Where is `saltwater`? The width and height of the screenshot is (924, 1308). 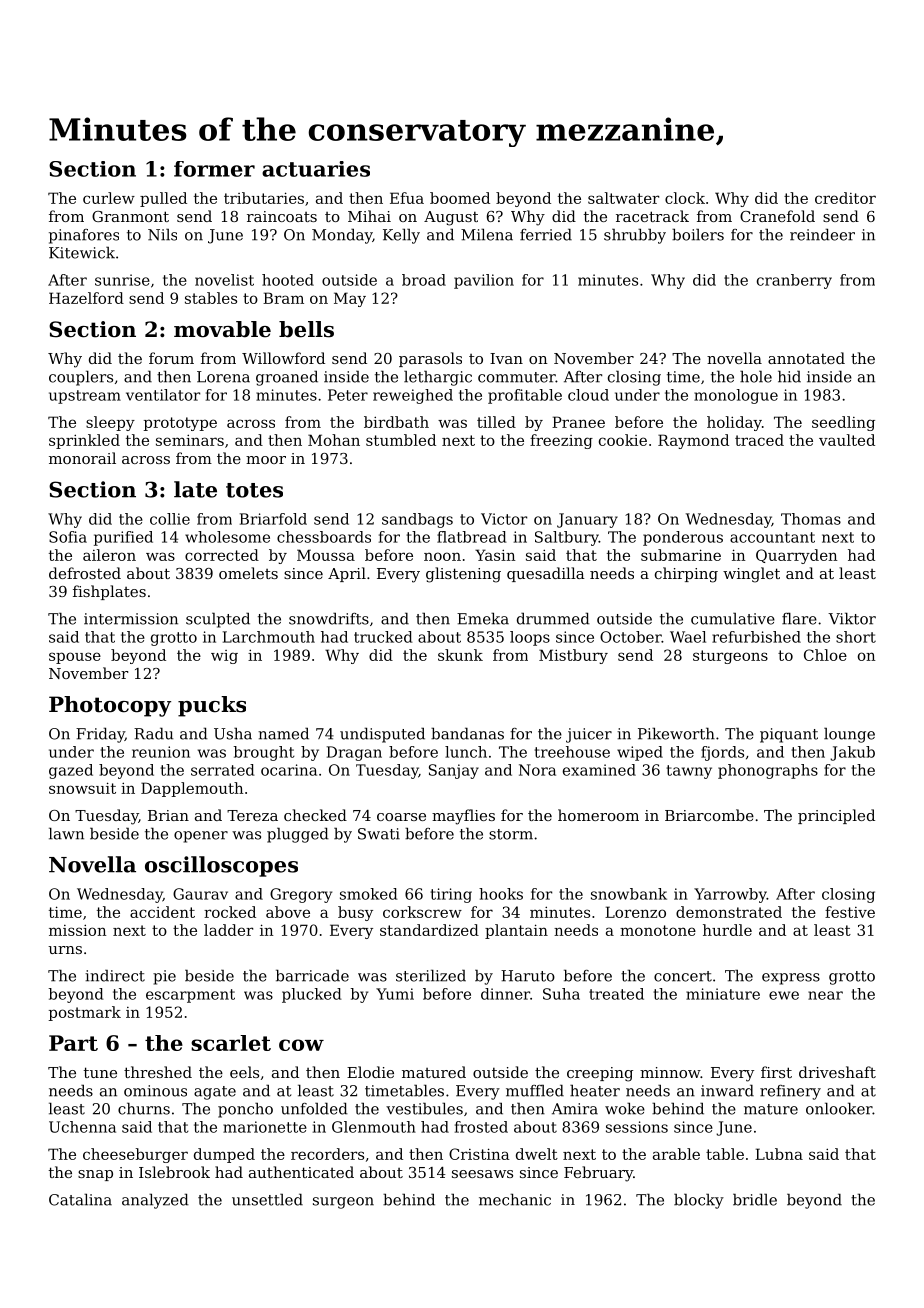
saltwater is located at coordinates (623, 198).
